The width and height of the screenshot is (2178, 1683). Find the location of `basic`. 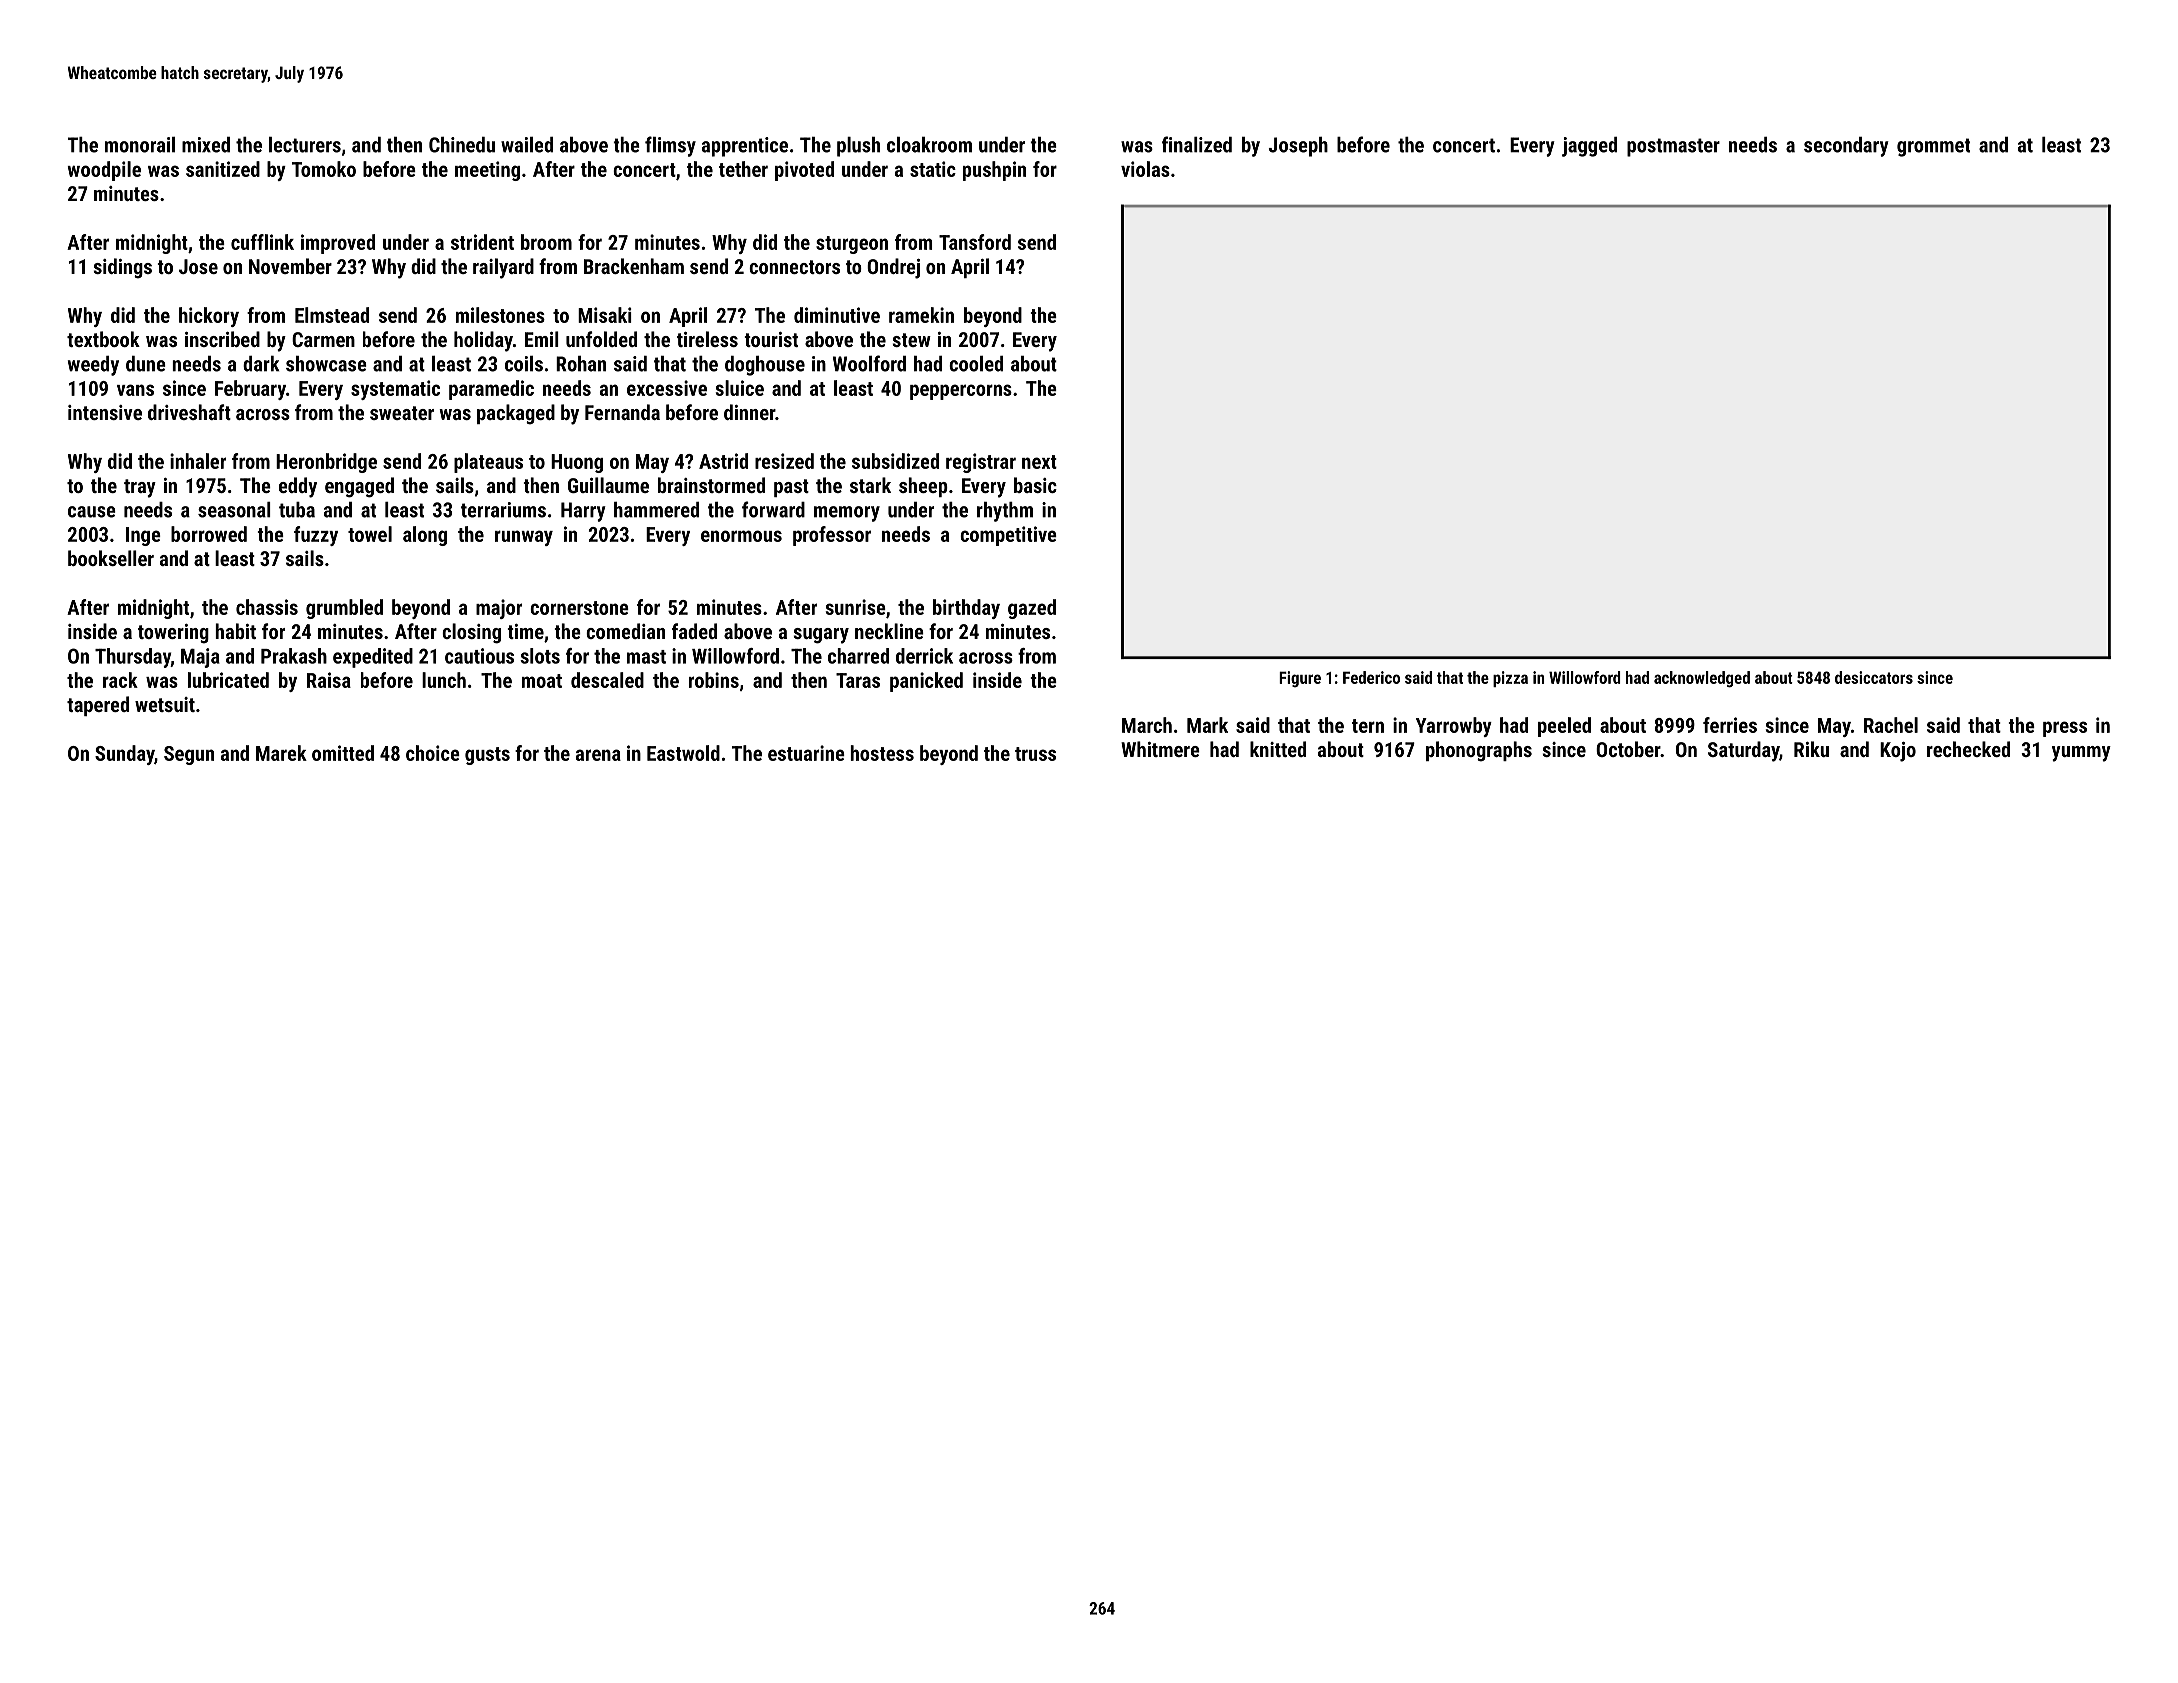

basic is located at coordinates (1035, 485).
